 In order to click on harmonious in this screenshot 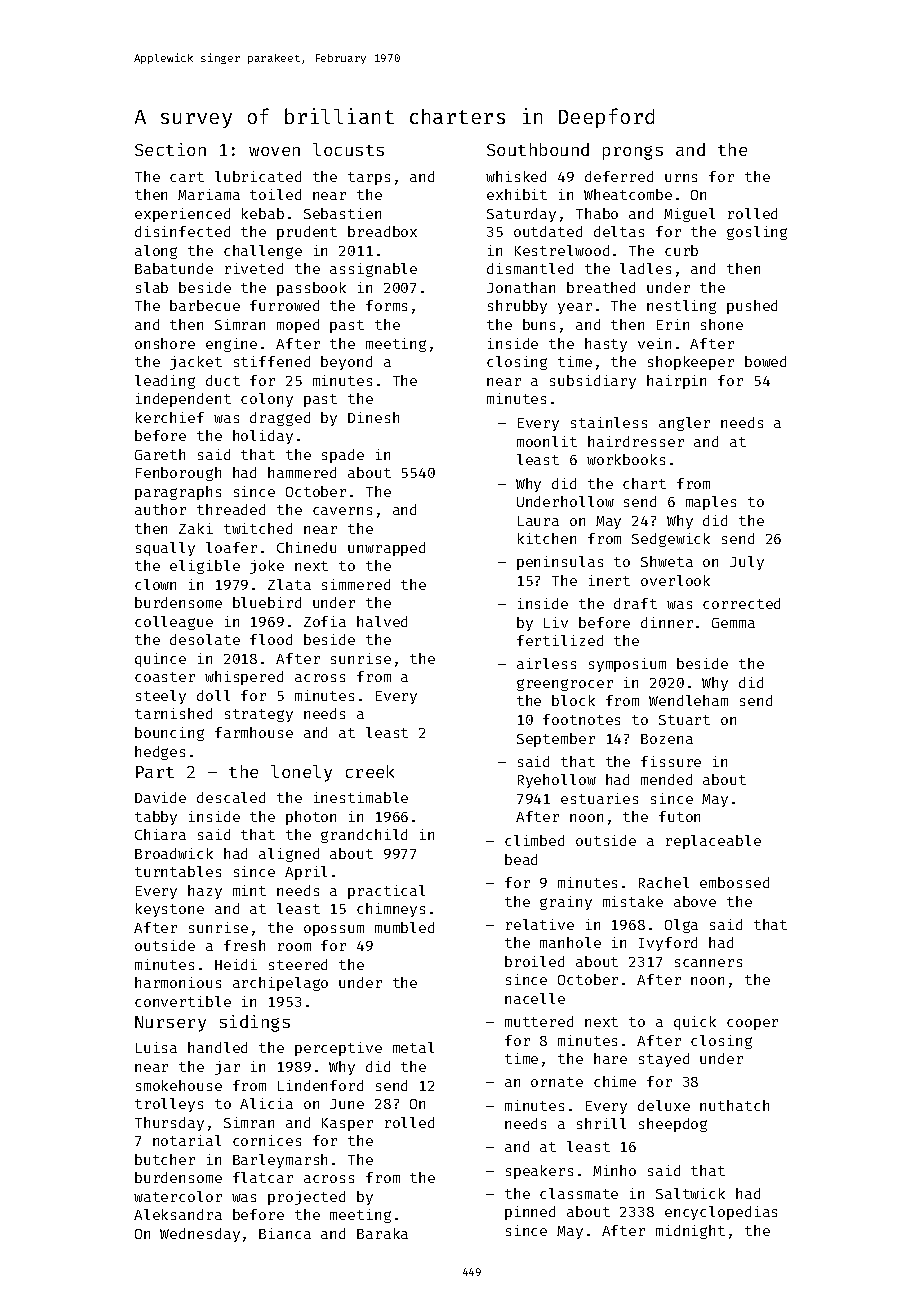, I will do `click(178, 982)`.
